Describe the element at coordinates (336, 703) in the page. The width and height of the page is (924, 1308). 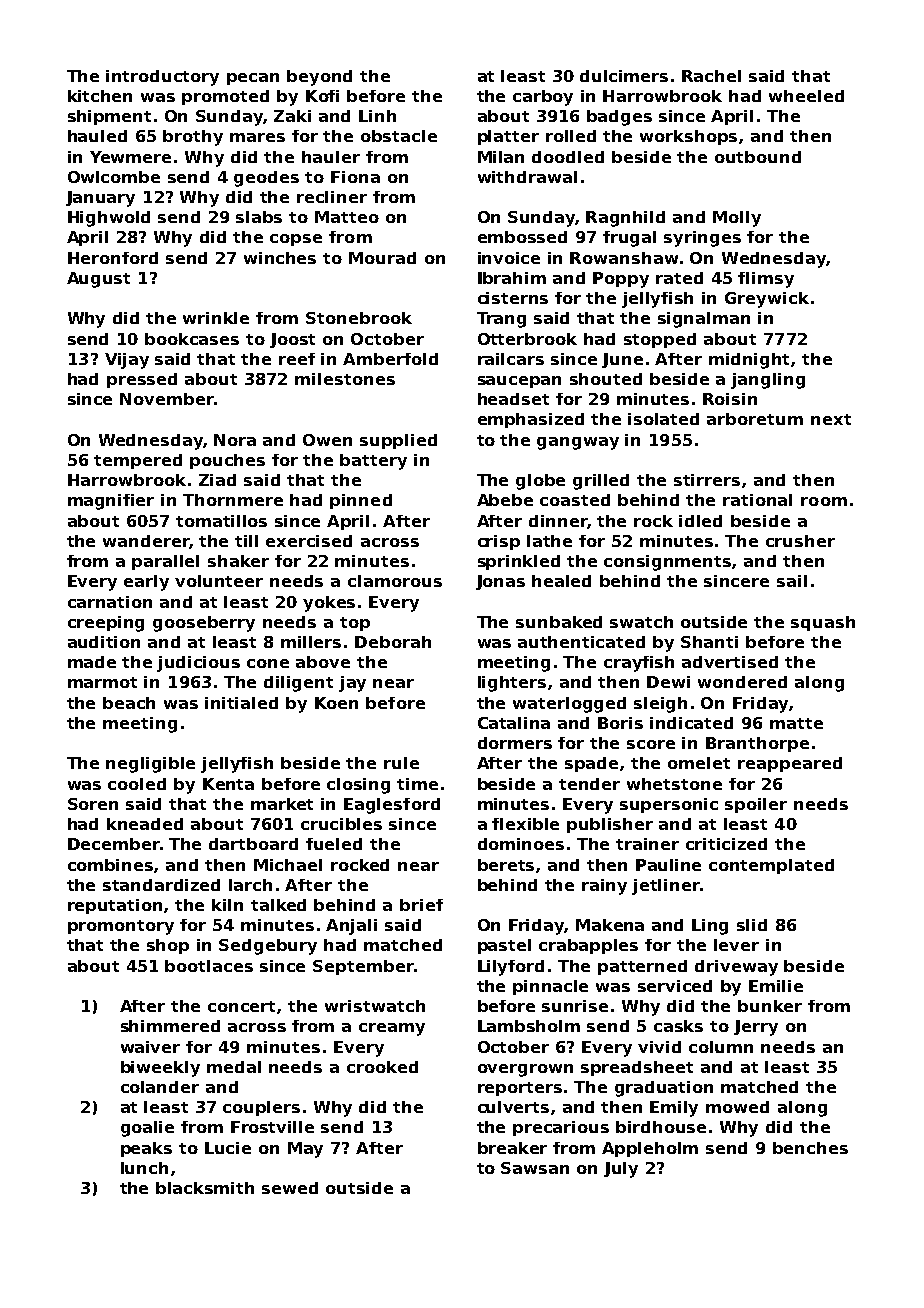
I see `Koen` at that location.
